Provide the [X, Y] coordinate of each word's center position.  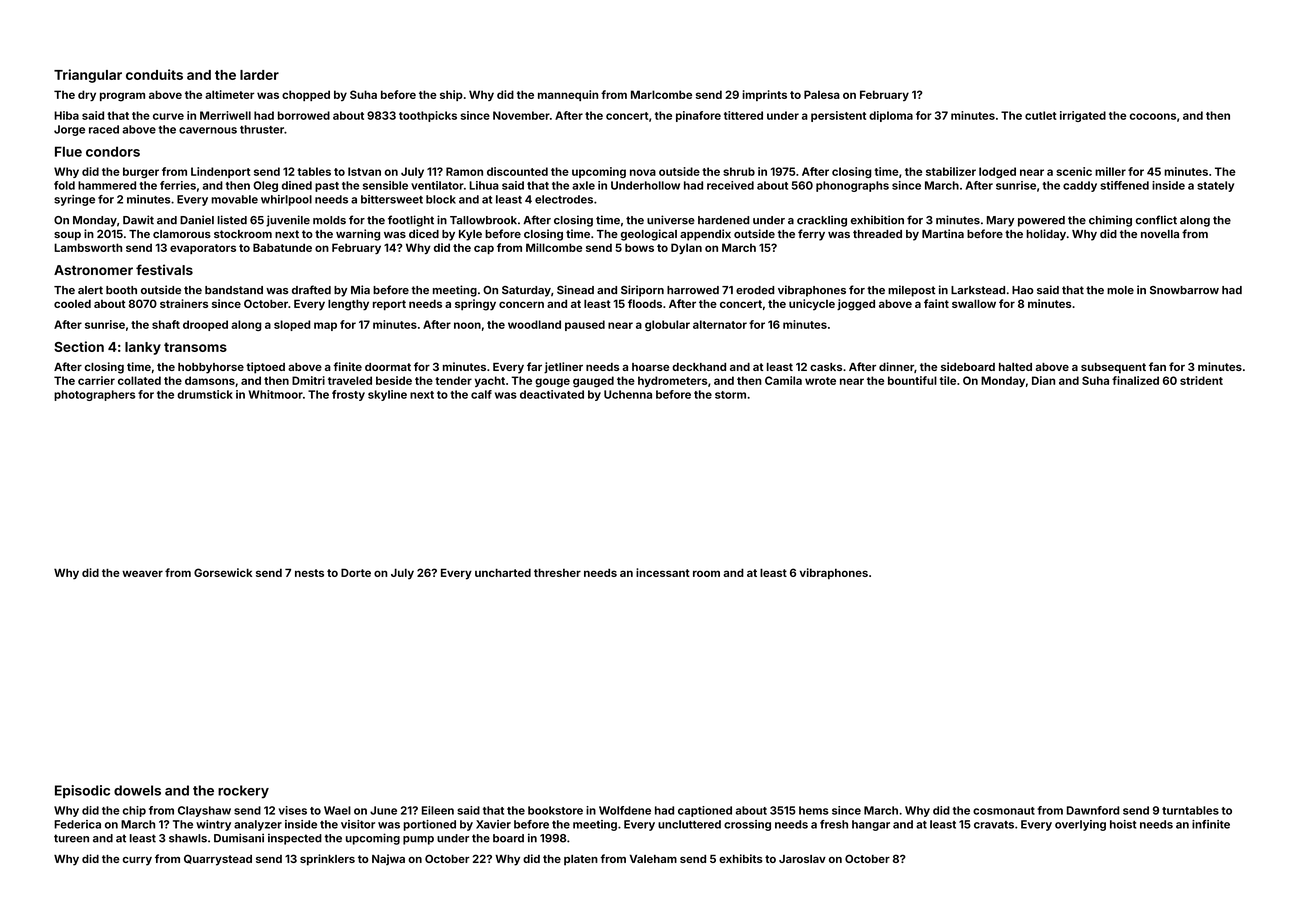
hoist [1123, 824]
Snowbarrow [1184, 290]
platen [581, 860]
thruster [262, 129]
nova [643, 172]
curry [137, 861]
